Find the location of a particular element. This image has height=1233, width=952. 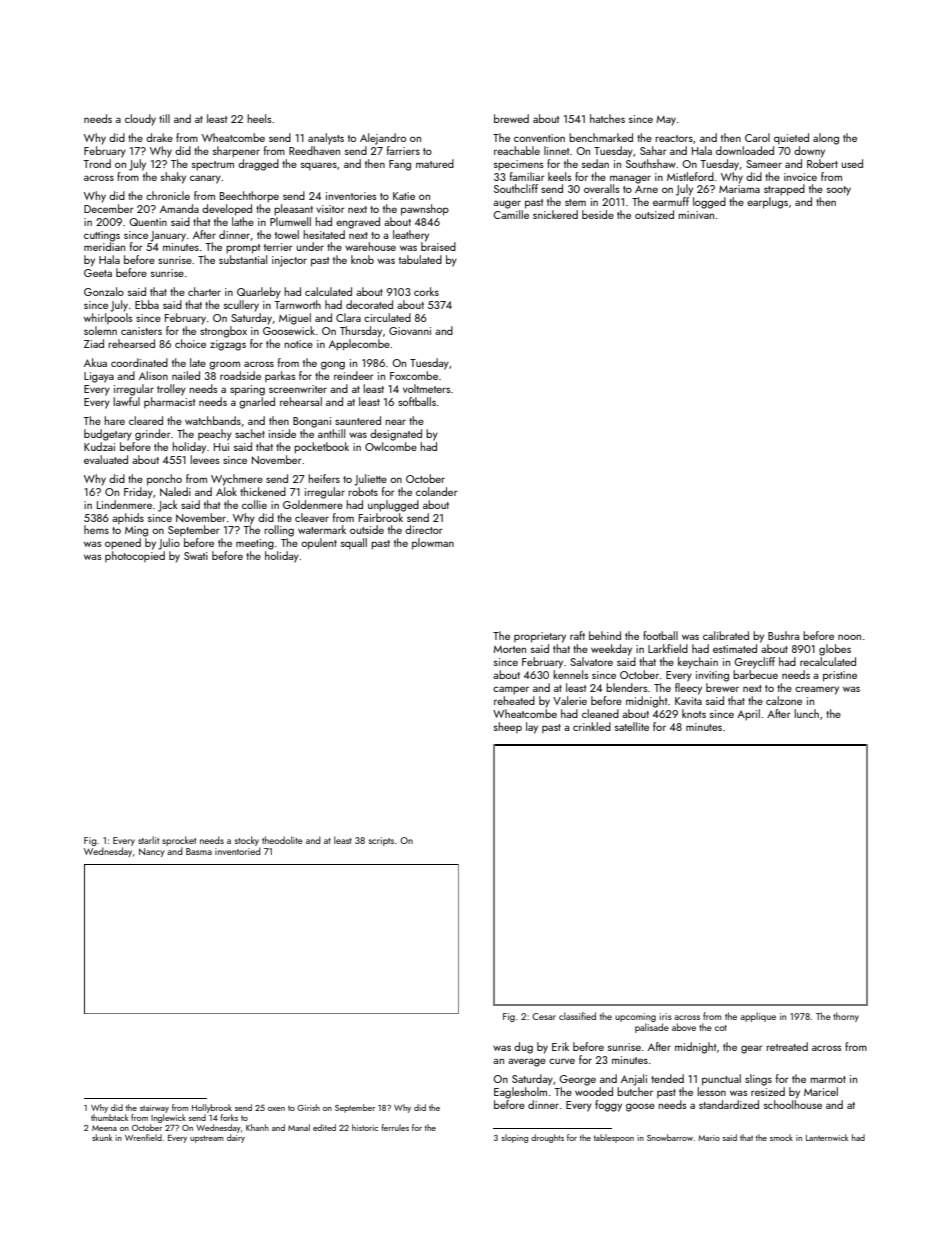

Khanh is located at coordinates (257, 1127).
